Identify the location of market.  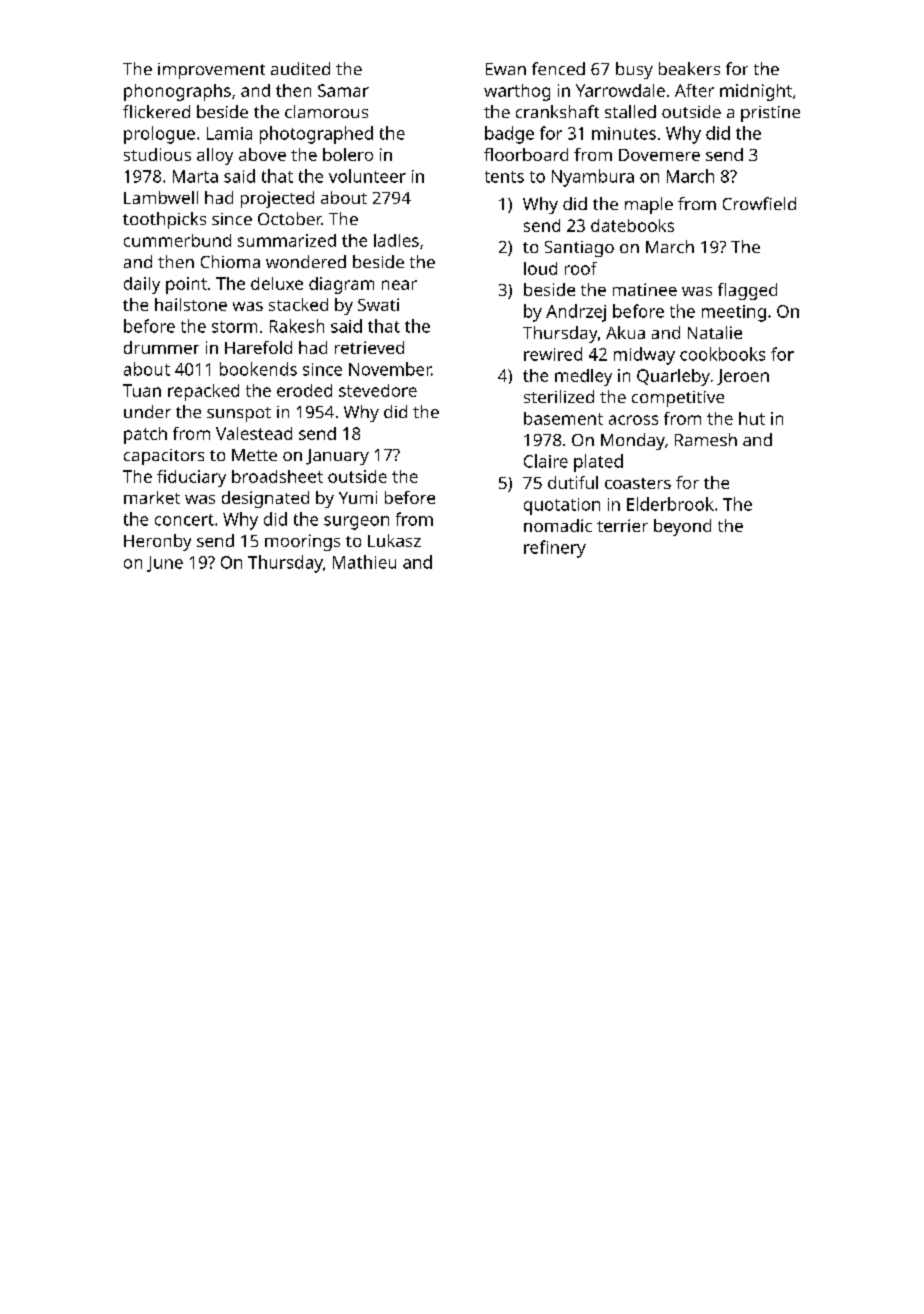
(152, 497).
